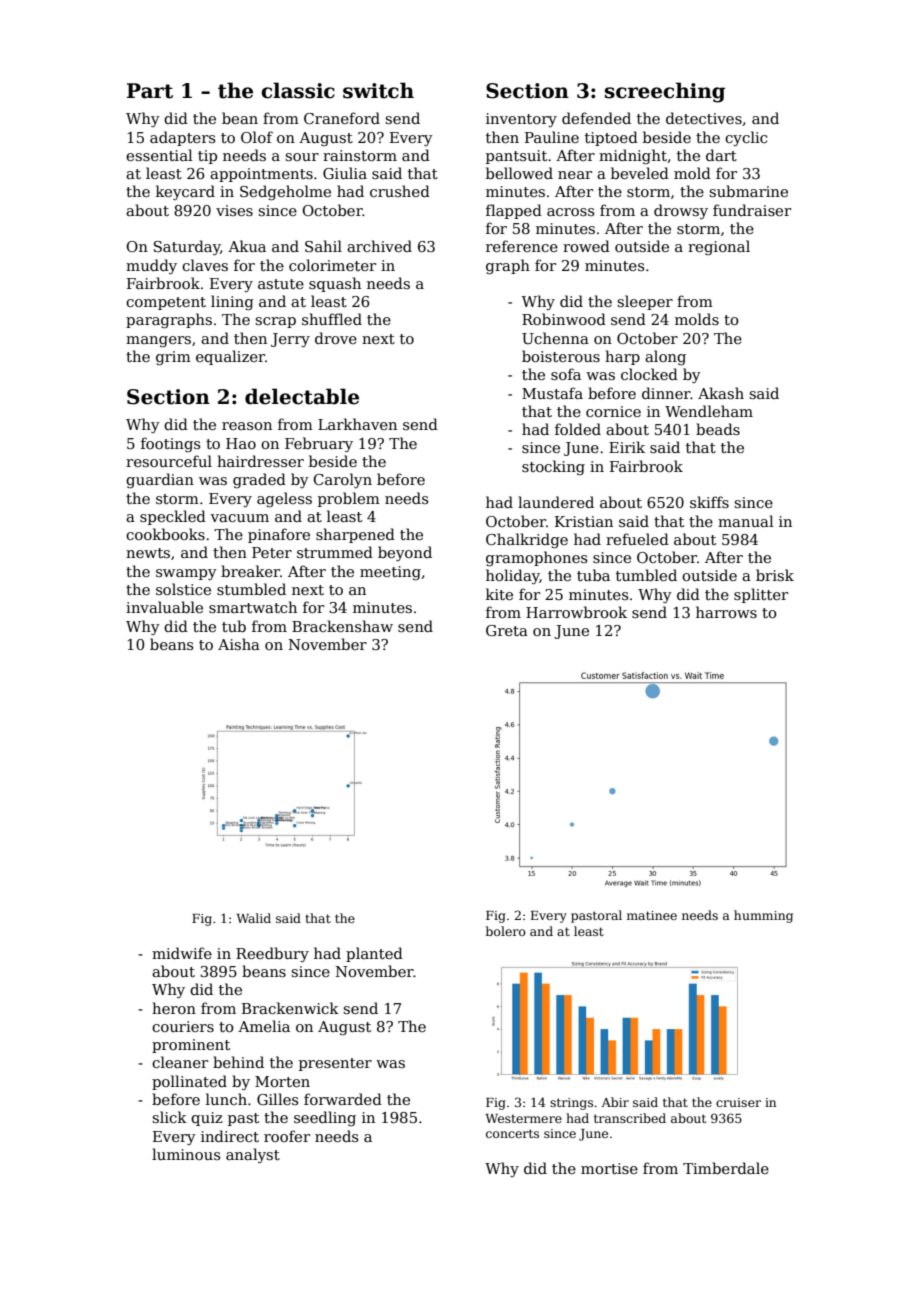 Image resolution: width=924 pixels, height=1311 pixels. Describe the element at coordinates (507, 630) in the image. I see `Greta` at that location.
